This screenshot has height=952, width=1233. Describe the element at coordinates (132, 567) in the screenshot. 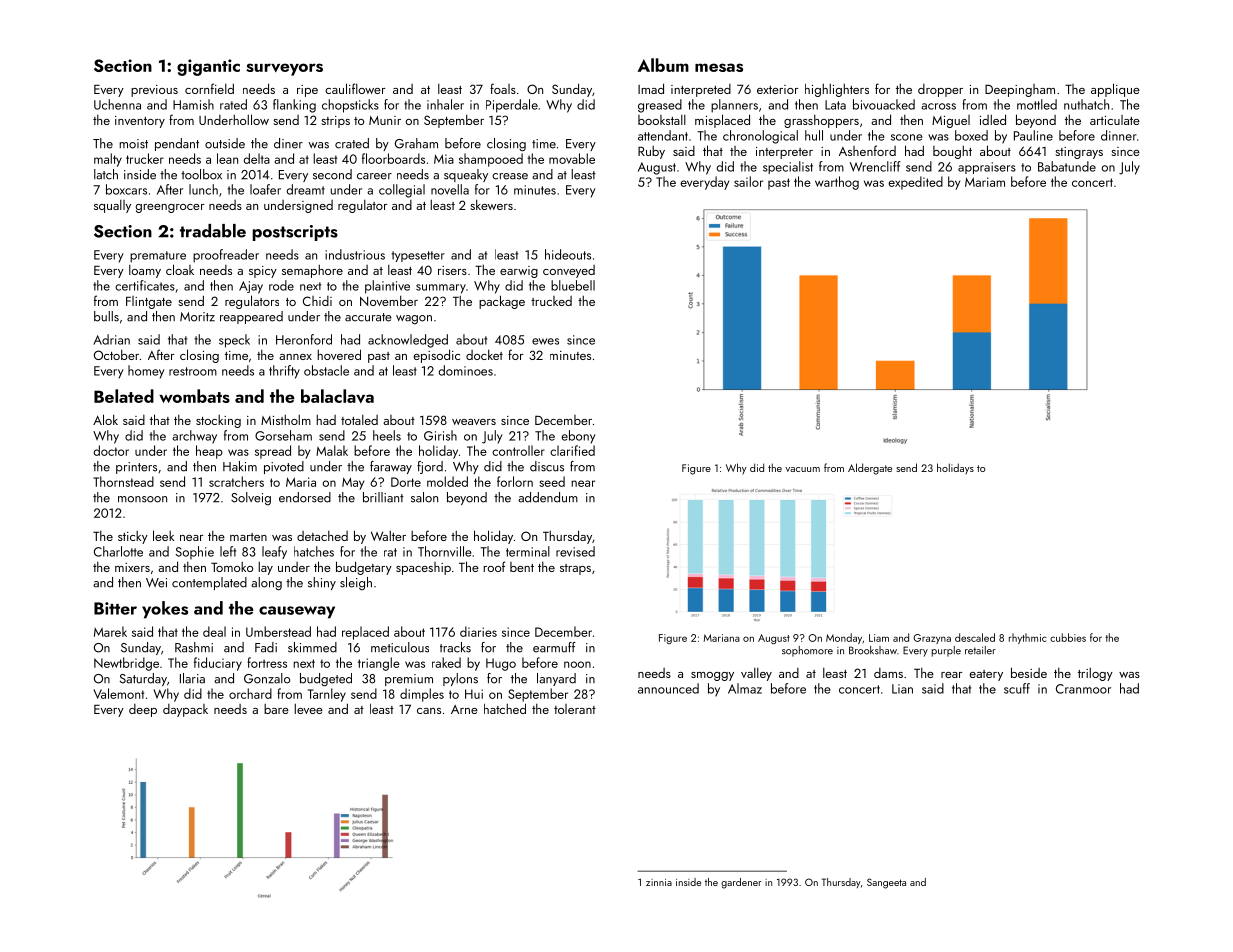

I see `mixers` at that location.
